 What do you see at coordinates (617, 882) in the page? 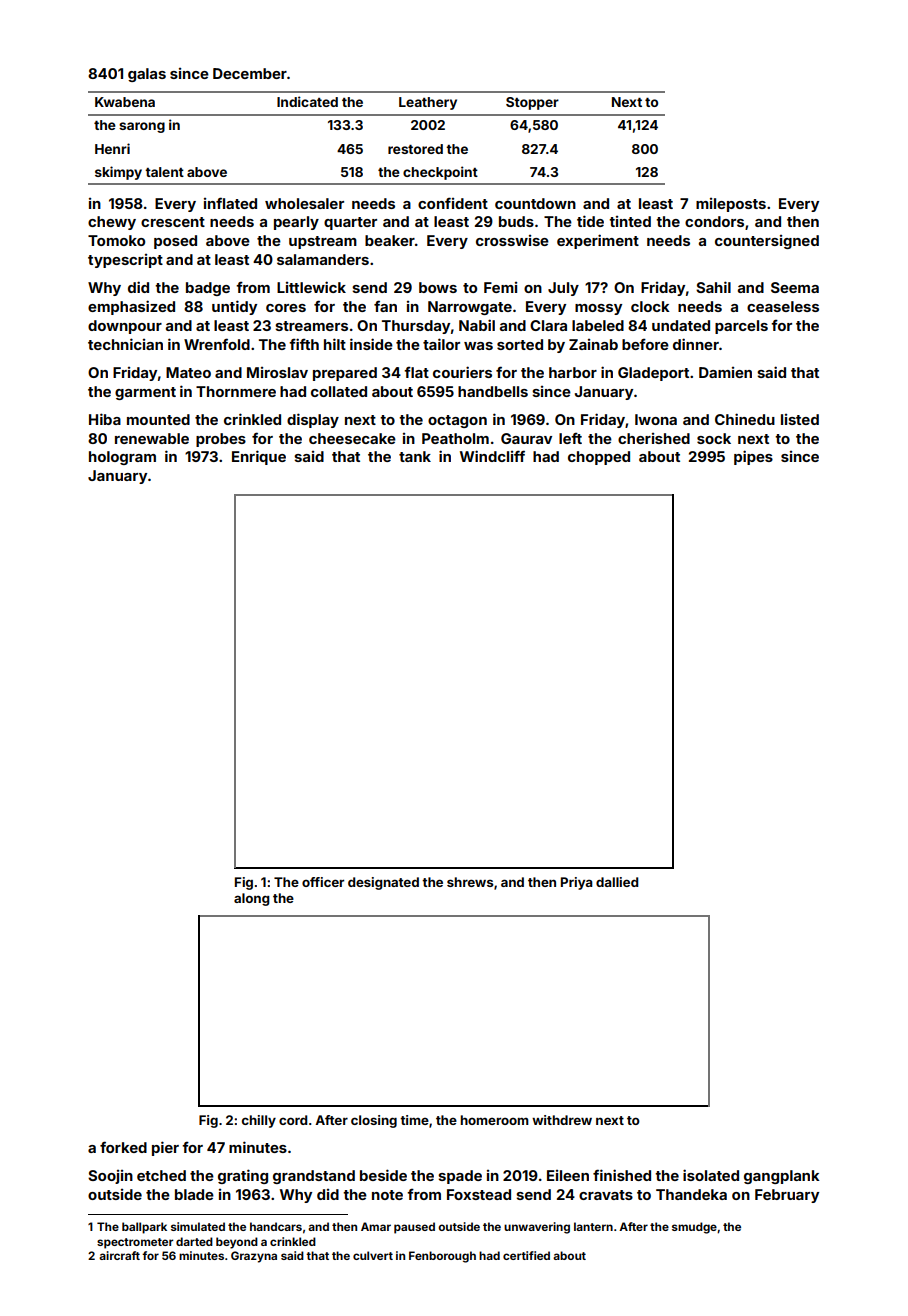
I see `dallied` at bounding box center [617, 882].
